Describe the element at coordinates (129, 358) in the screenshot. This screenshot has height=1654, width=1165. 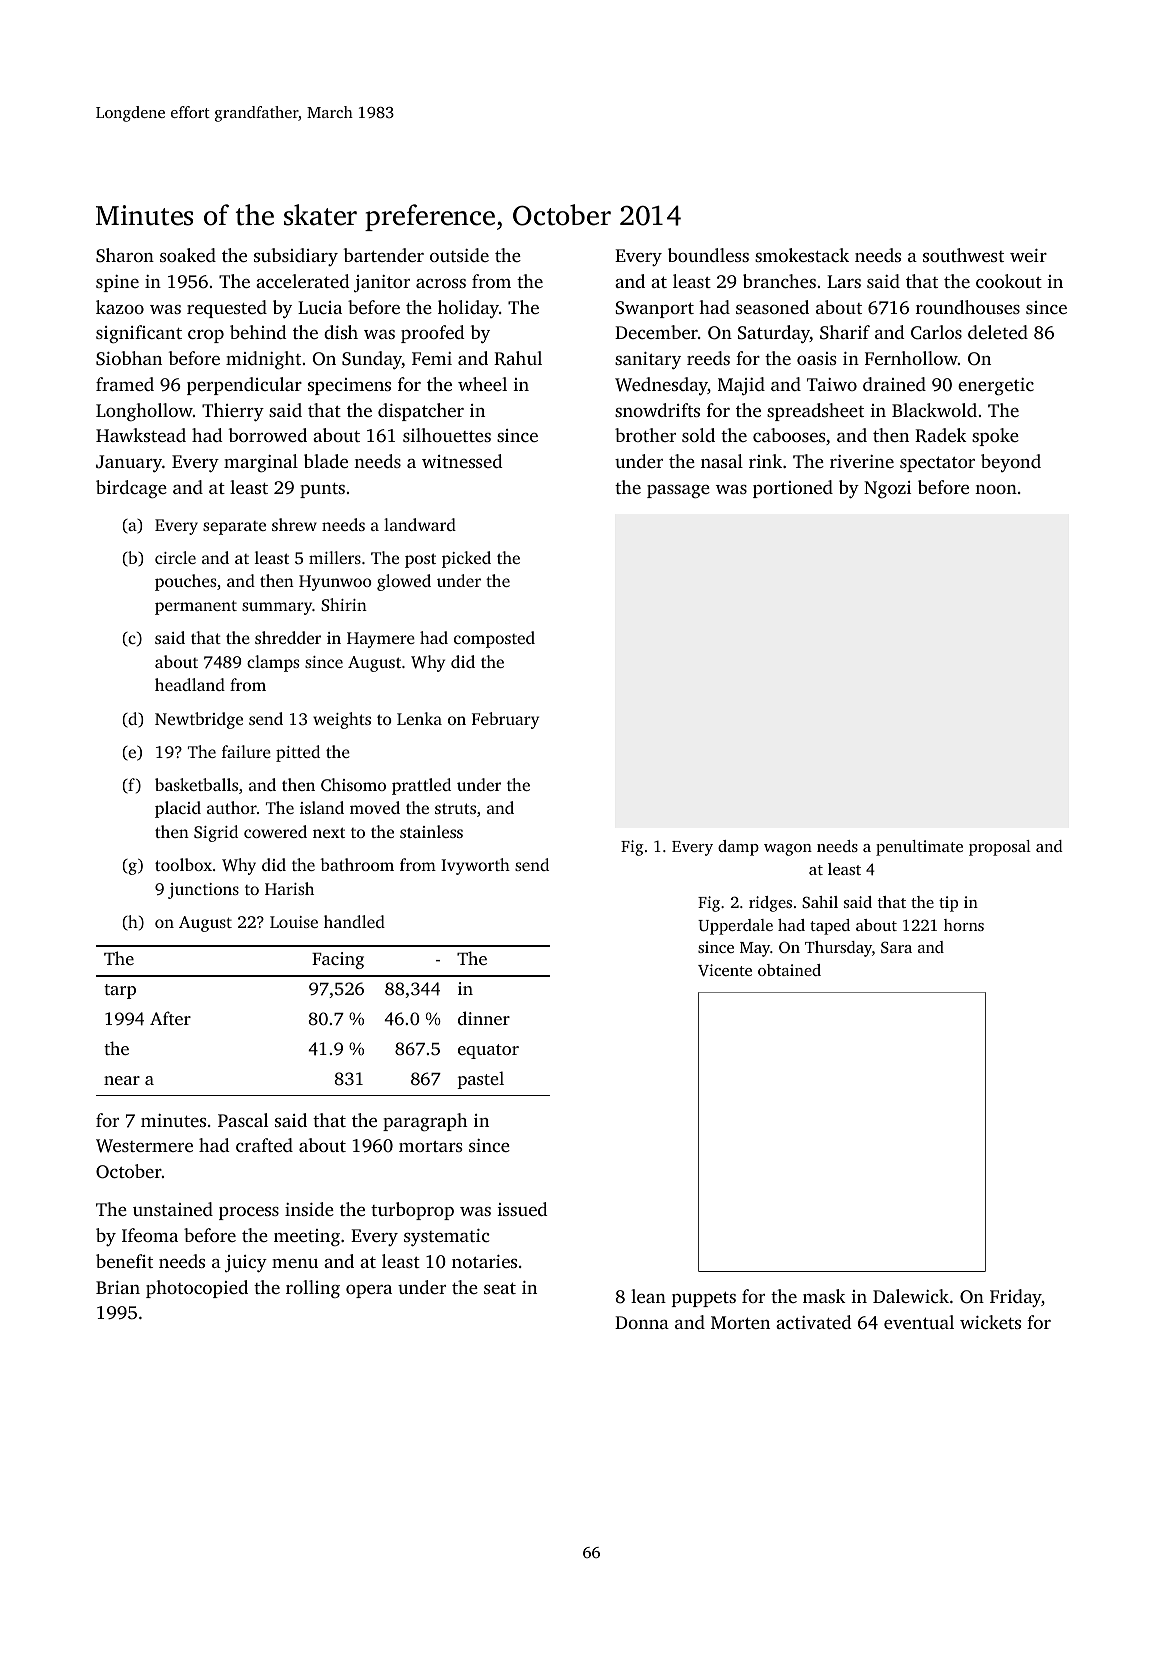
I see `Siobhan` at that location.
